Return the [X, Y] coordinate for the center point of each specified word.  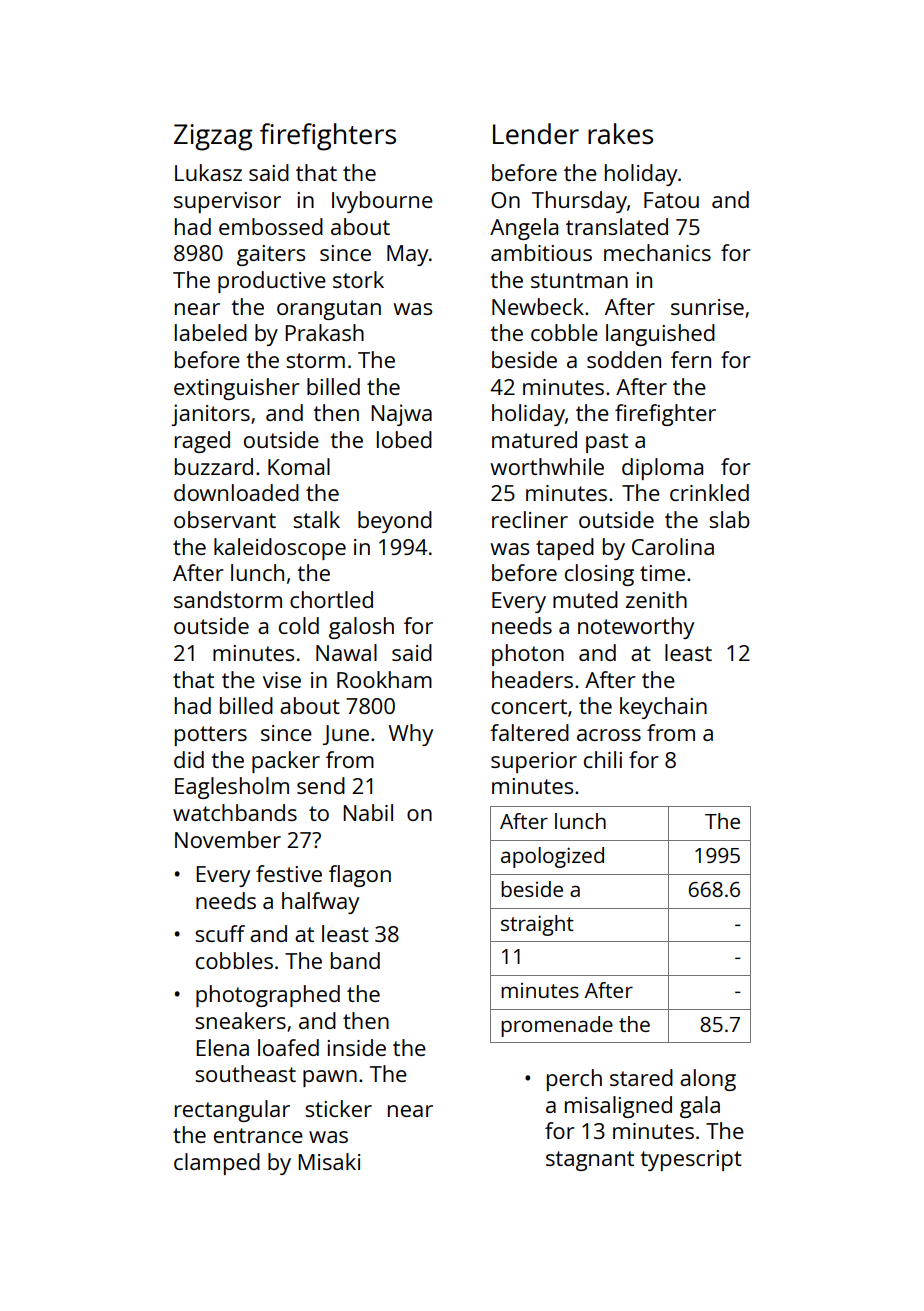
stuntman [579, 280]
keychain [663, 708]
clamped [217, 1164]
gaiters [271, 255]
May [407, 255]
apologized [552, 857]
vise [282, 680]
